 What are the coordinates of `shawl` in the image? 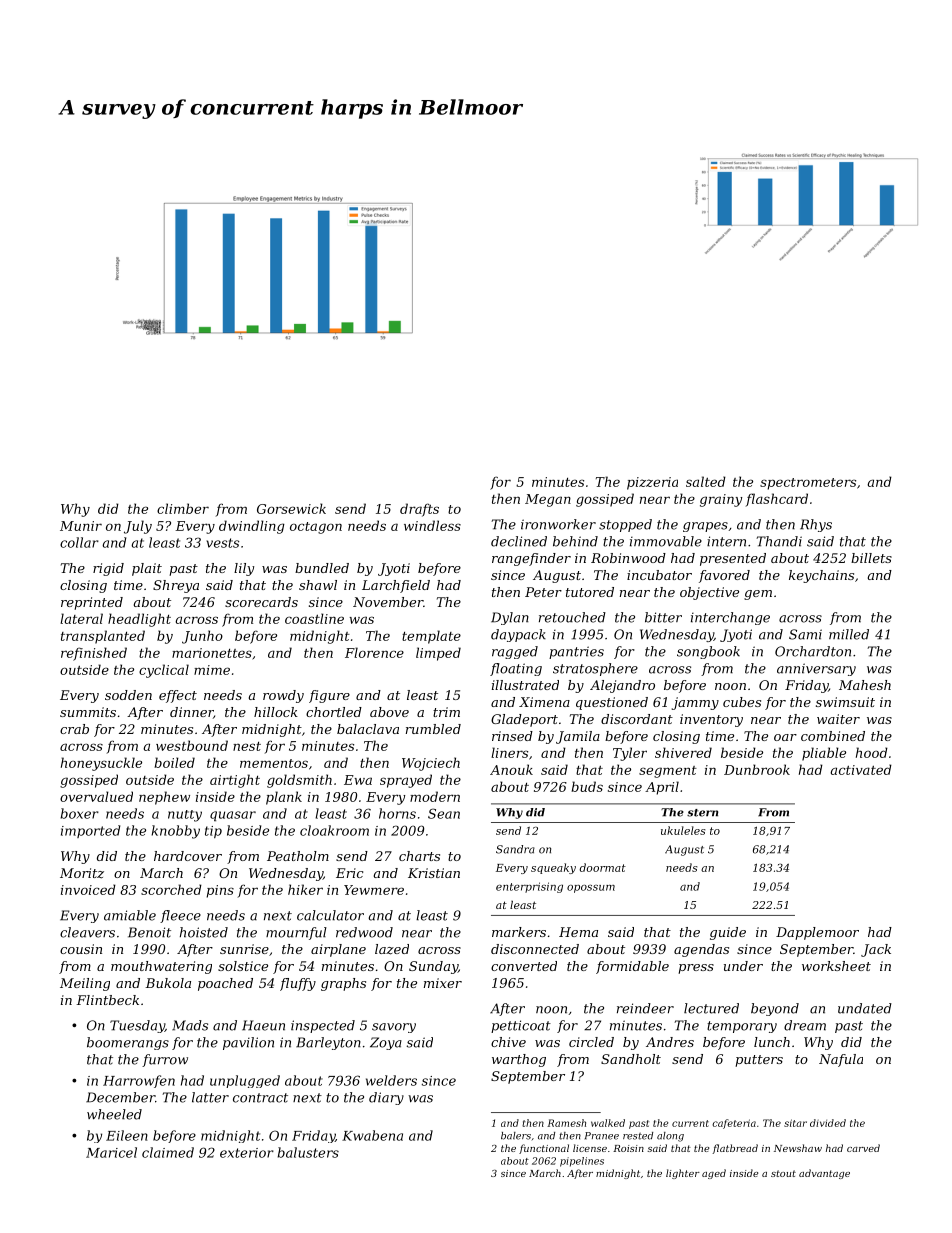 It's located at (318, 585).
